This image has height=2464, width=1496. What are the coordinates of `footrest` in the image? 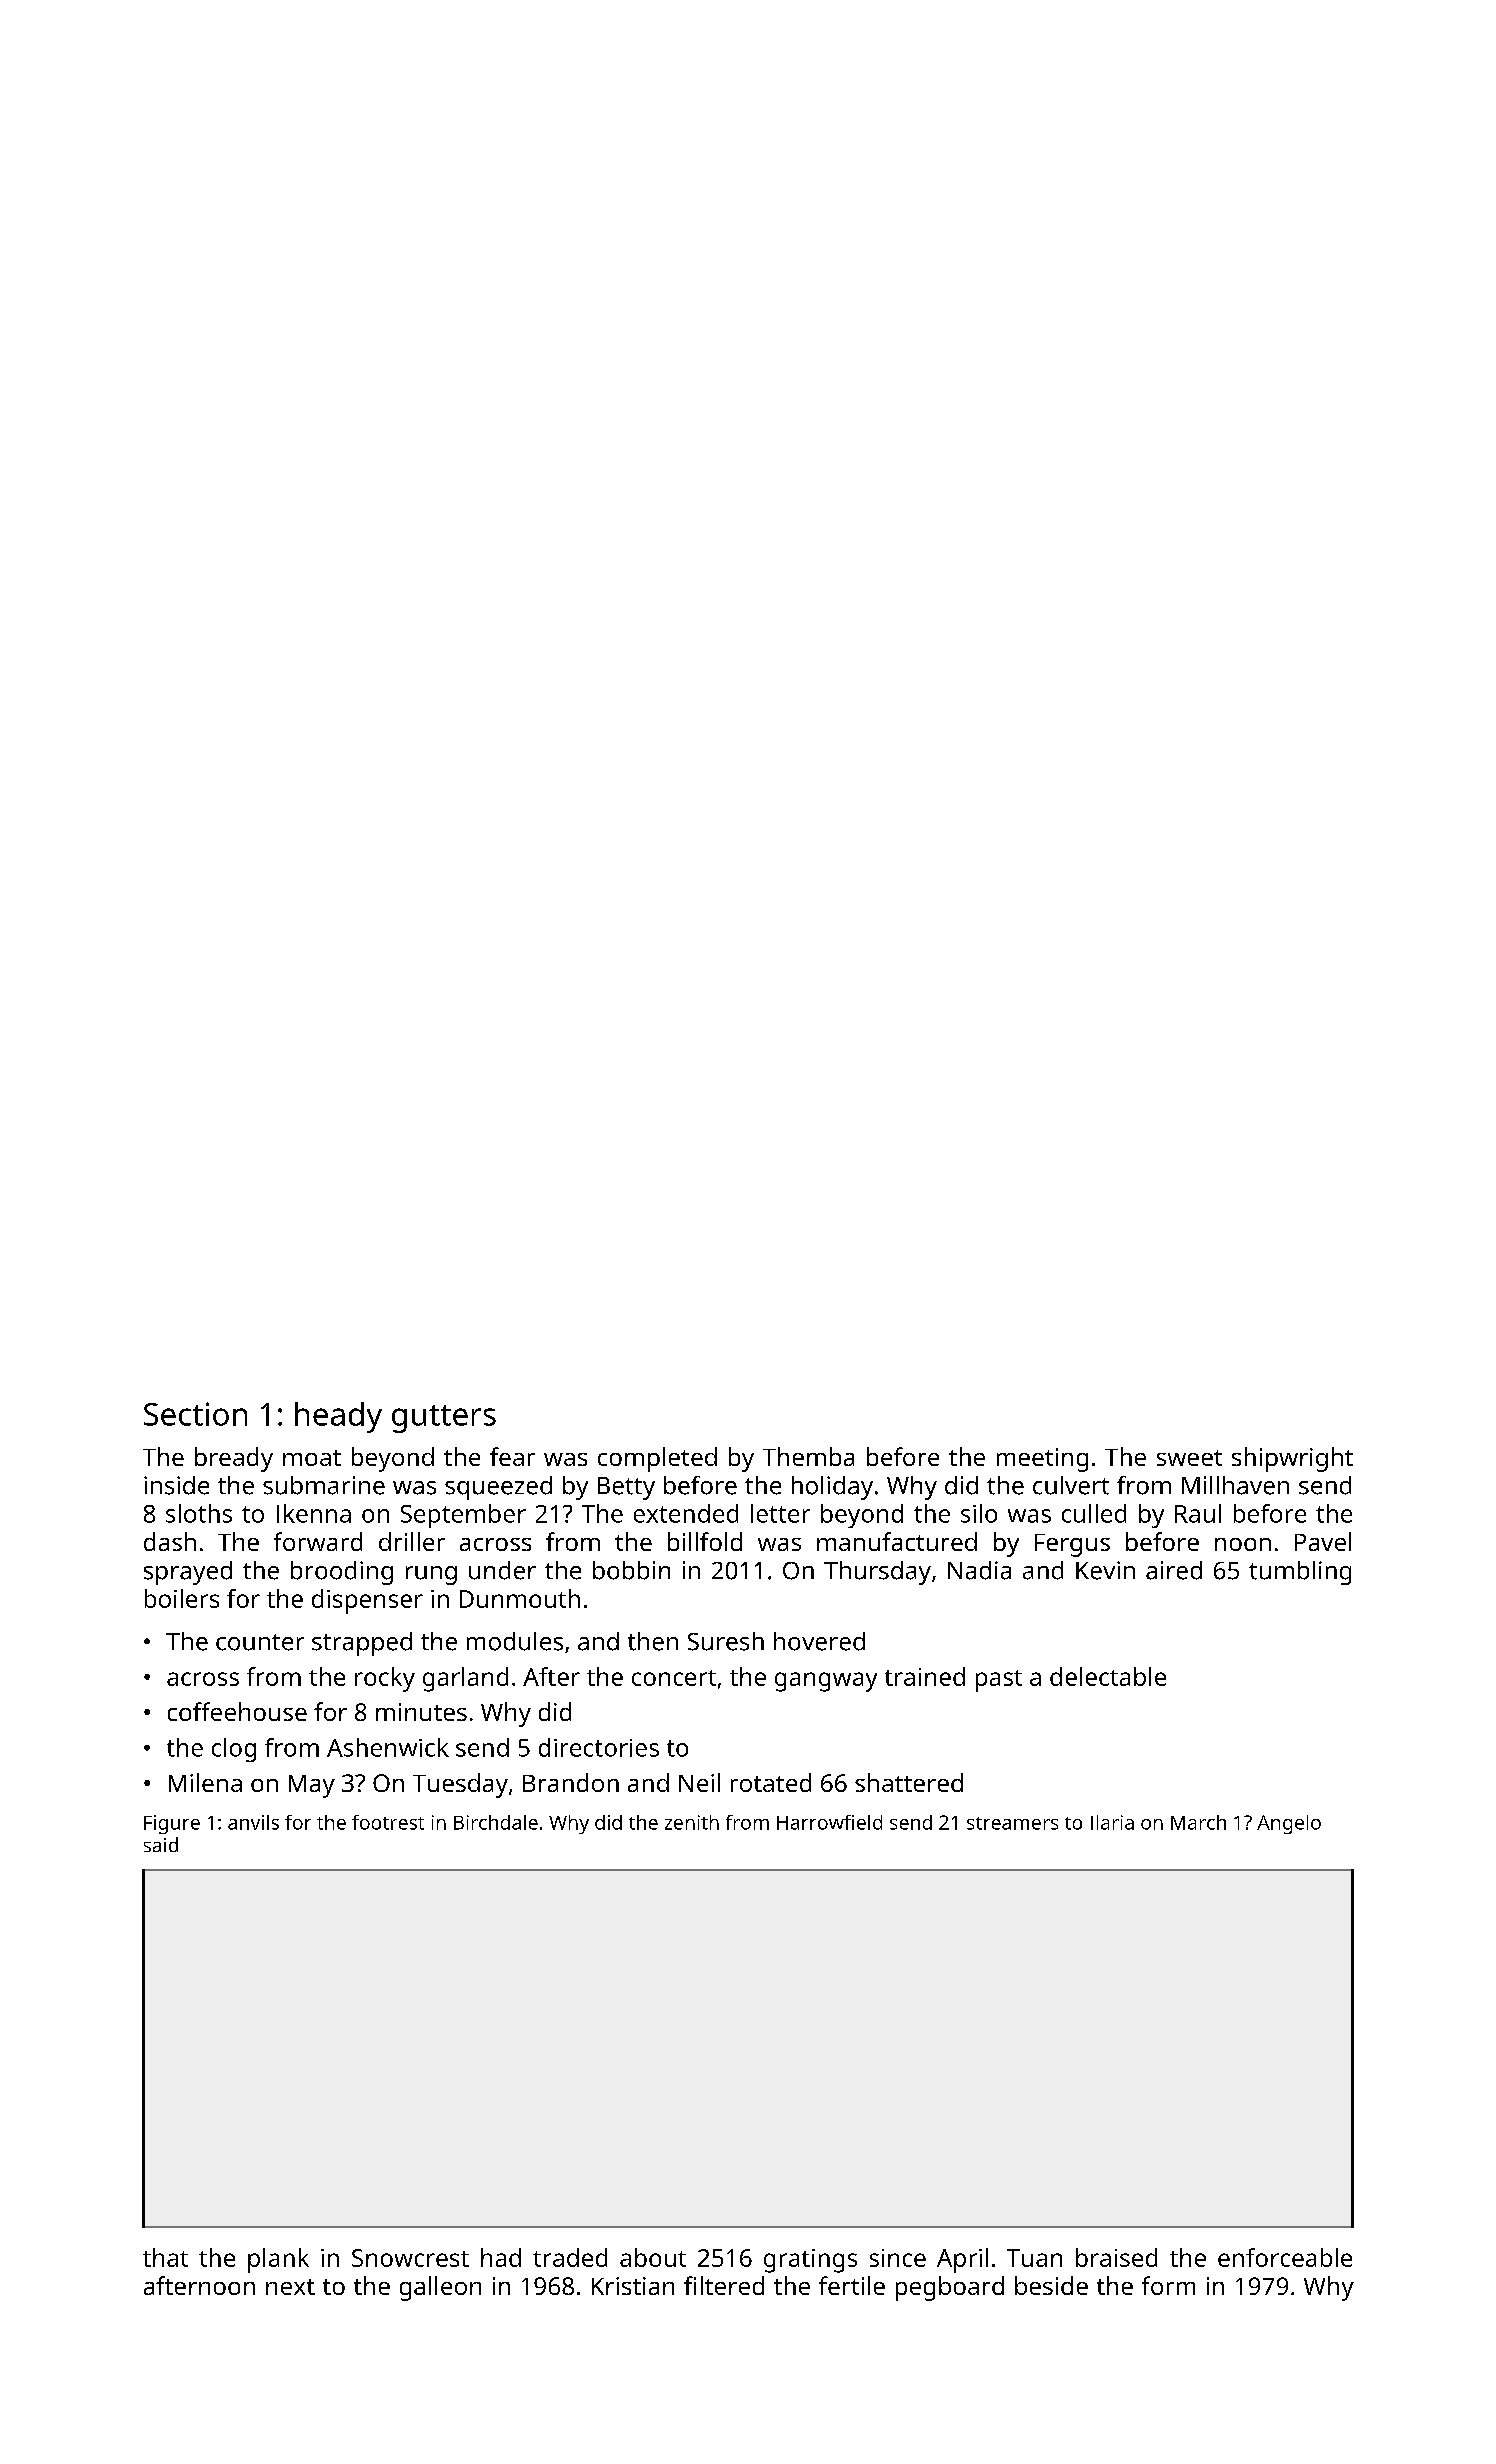 It's located at (388, 1822).
